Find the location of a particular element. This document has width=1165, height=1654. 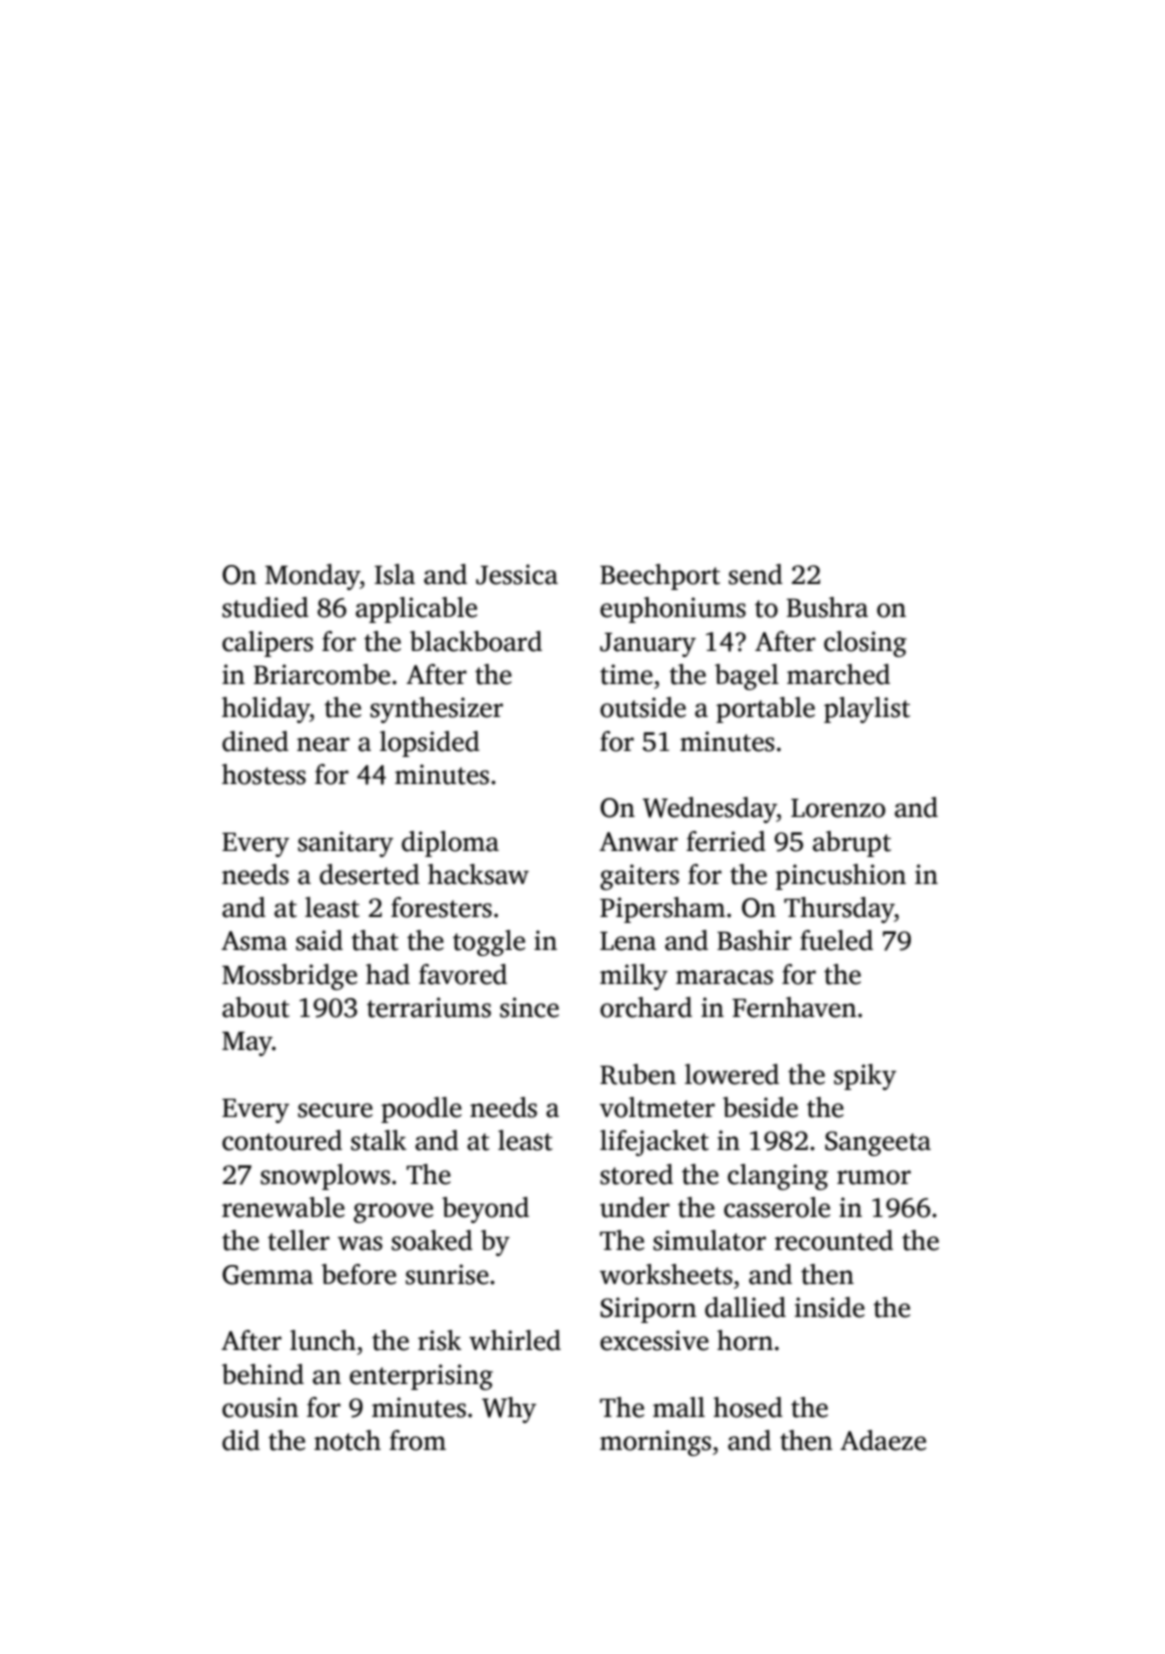

Monday is located at coordinates (312, 577).
